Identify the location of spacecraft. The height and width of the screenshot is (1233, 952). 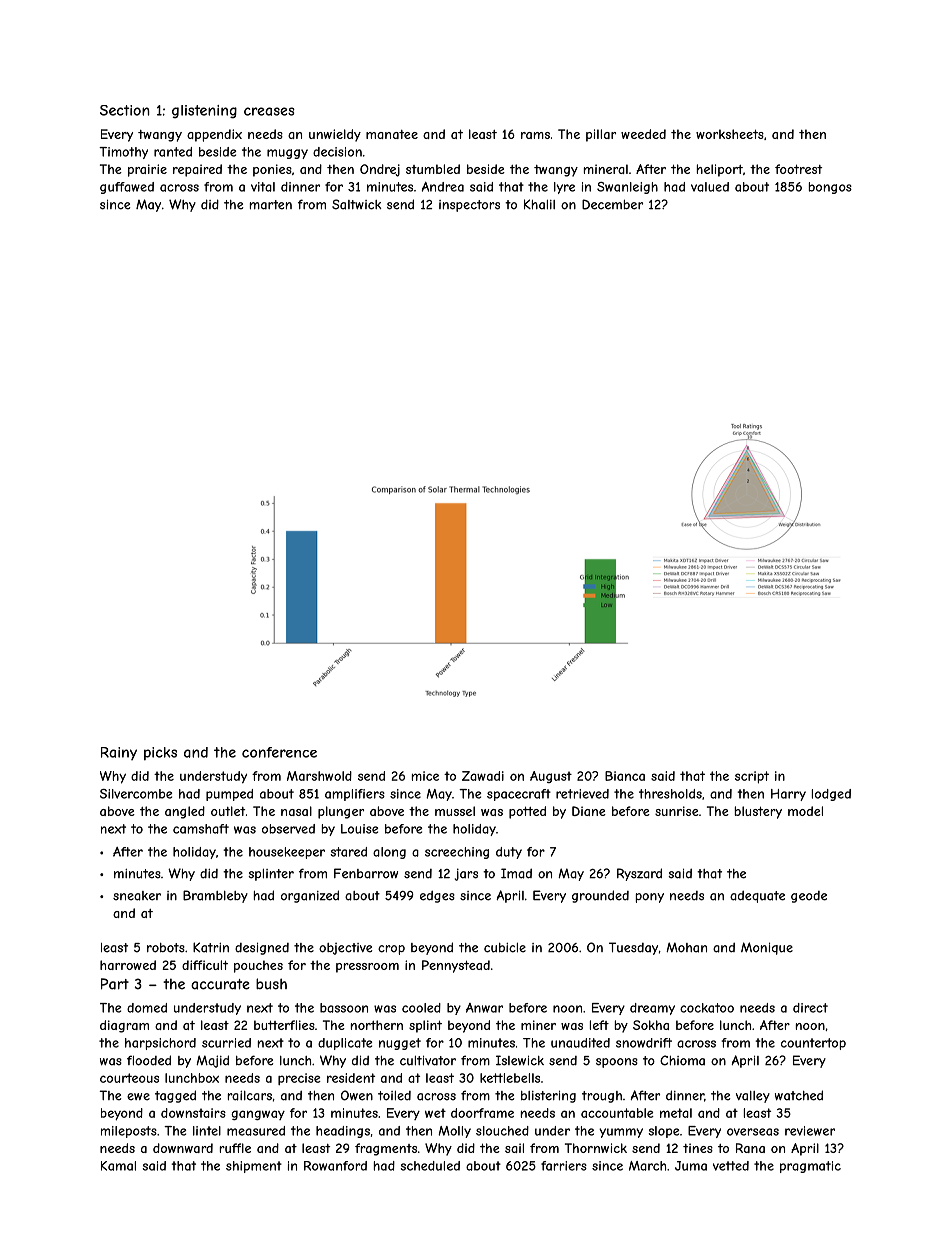
(519, 795).
